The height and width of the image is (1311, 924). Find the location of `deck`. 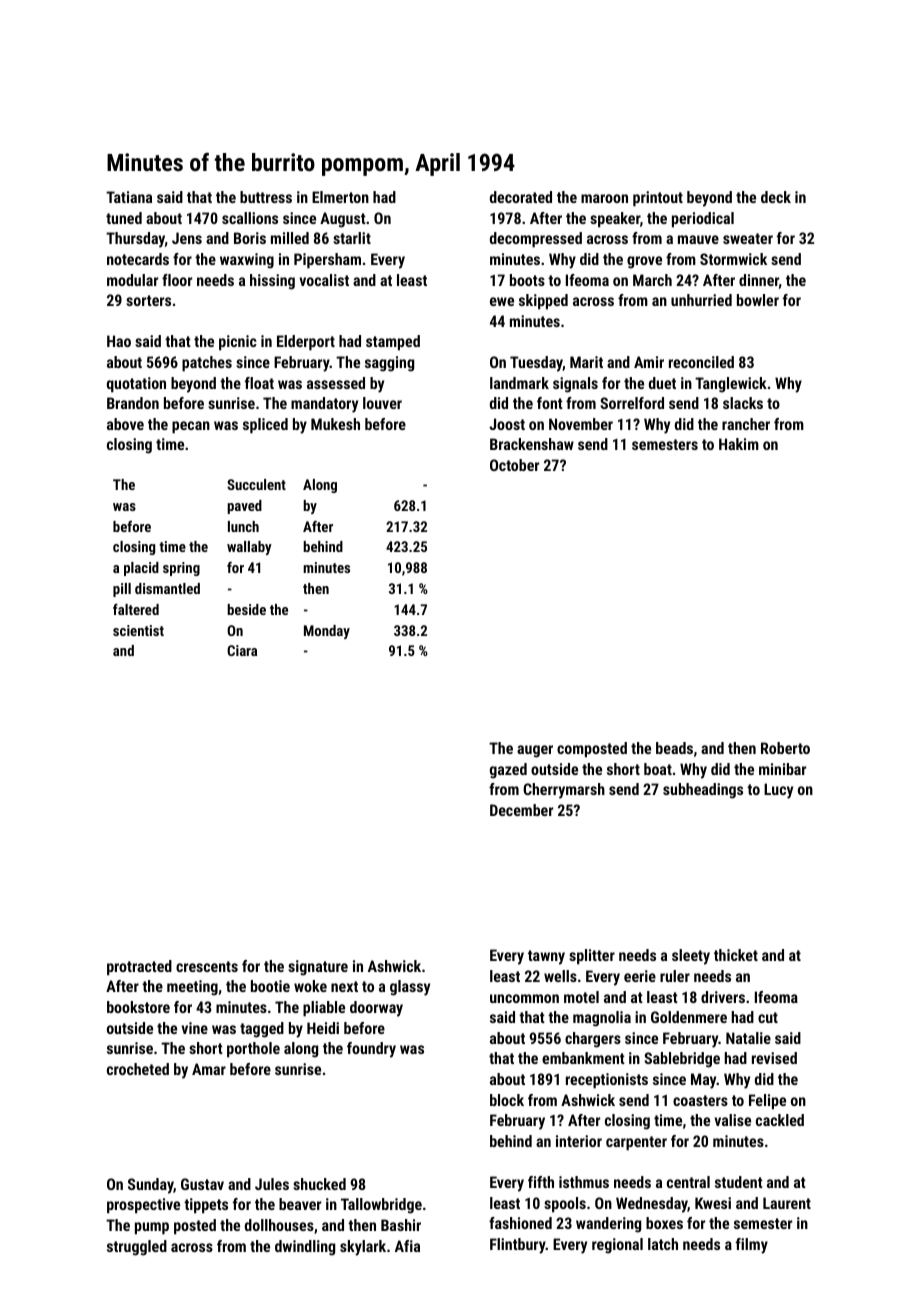

deck is located at coordinates (776, 197).
